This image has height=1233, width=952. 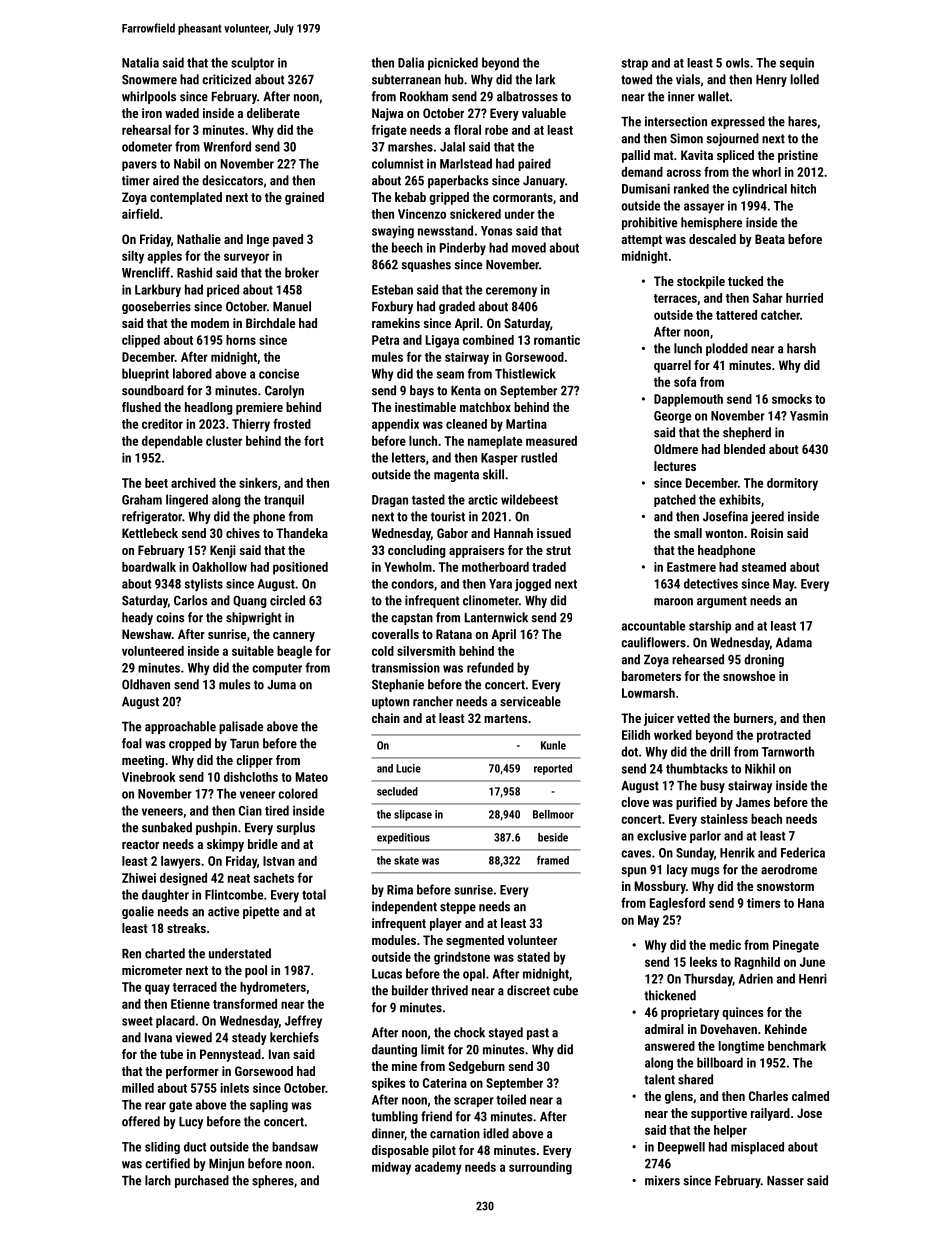 I want to click on purchased, so click(x=202, y=1181).
